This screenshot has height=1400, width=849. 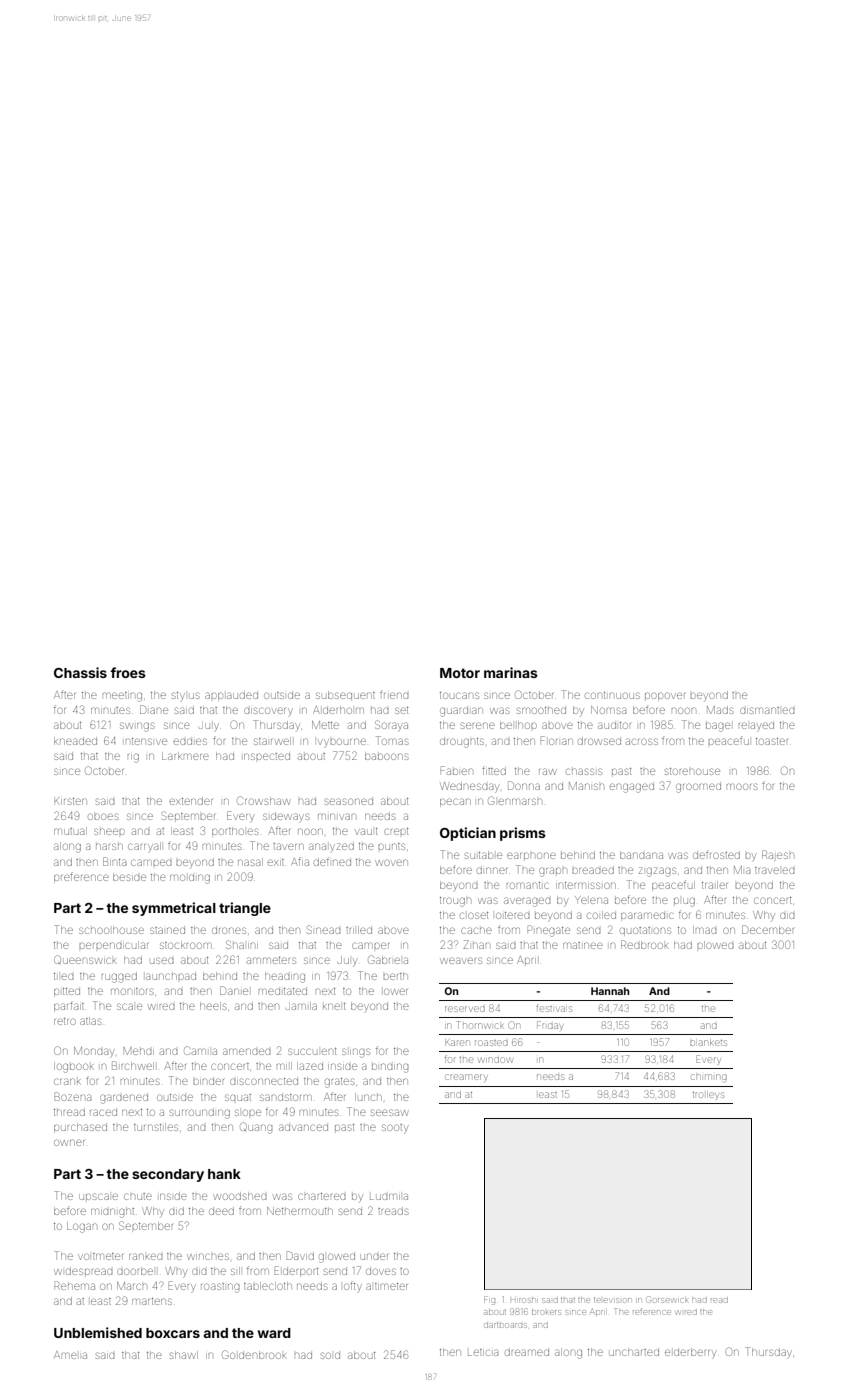 I want to click on Hannah, so click(x=610, y=991).
